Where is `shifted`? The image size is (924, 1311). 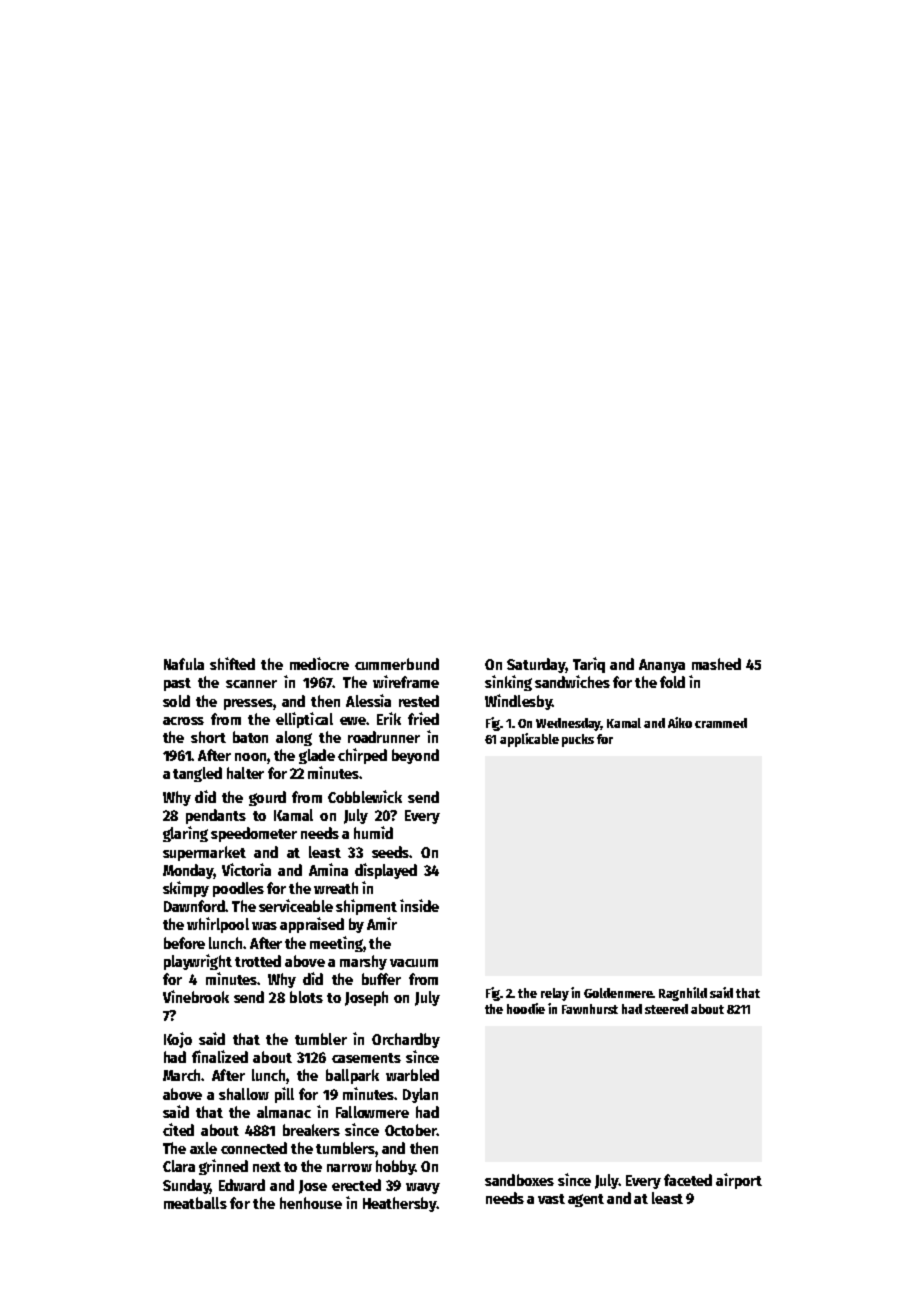
shifted is located at coordinates (232, 663).
